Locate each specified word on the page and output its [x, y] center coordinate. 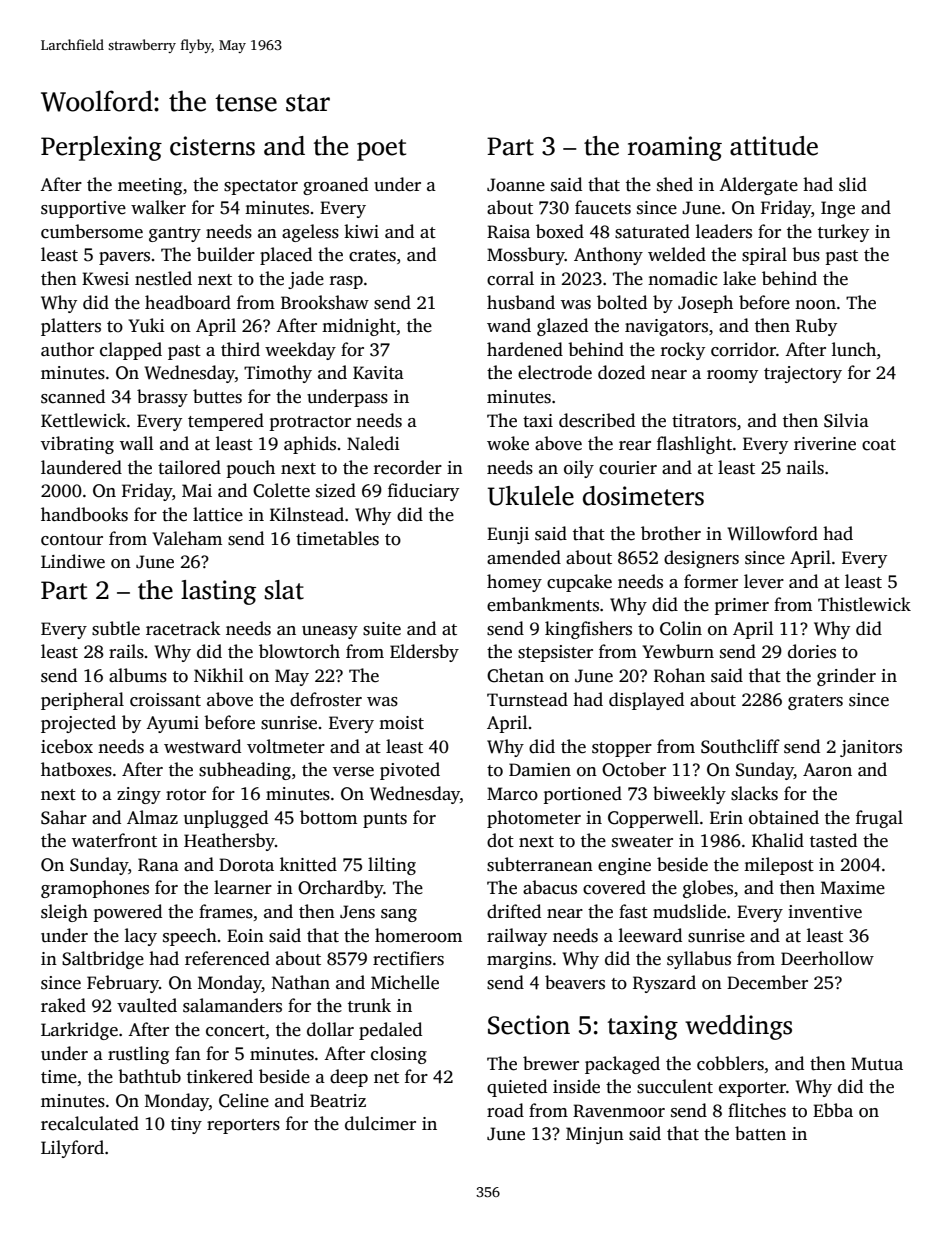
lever [764, 581]
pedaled [390, 1031]
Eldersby [424, 653]
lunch [854, 349]
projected [78, 724]
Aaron [827, 770]
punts [385, 820]
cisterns [212, 146]
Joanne [516, 185]
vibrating [77, 445]
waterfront [114, 840]
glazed [562, 327]
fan [188, 1053]
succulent [675, 1086]
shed [675, 184]
